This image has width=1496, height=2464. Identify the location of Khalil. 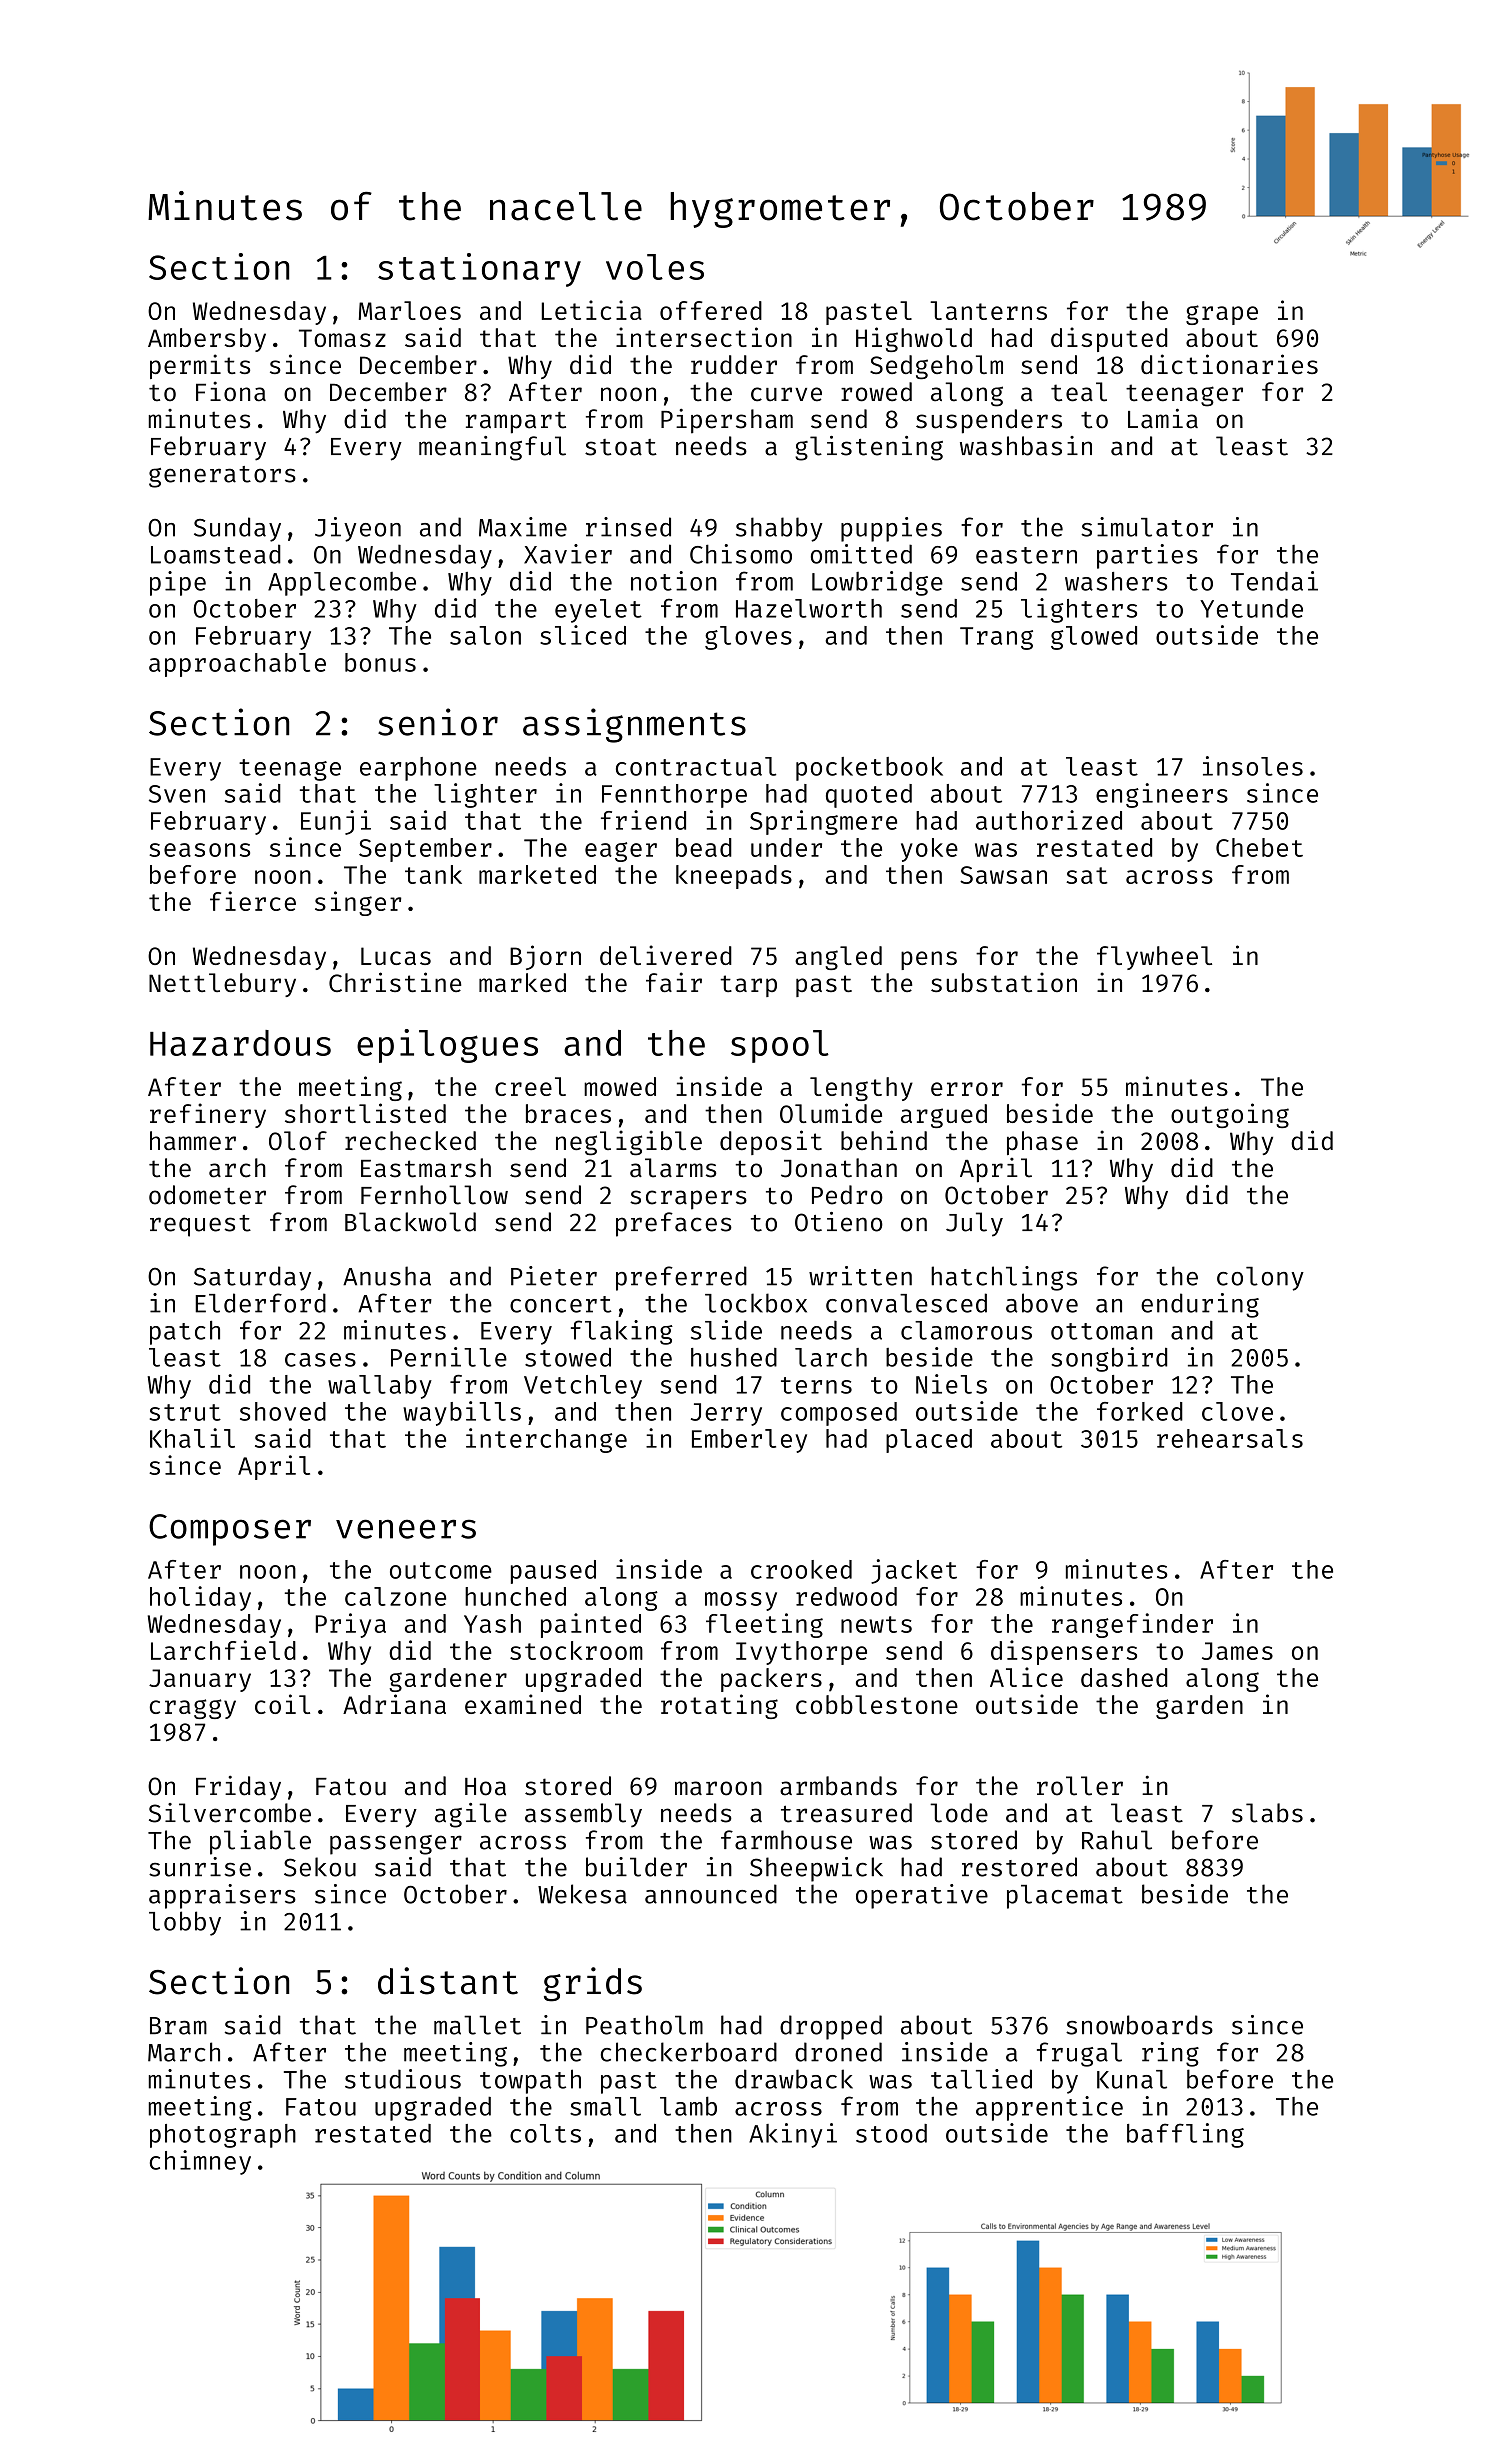
(192, 1438).
